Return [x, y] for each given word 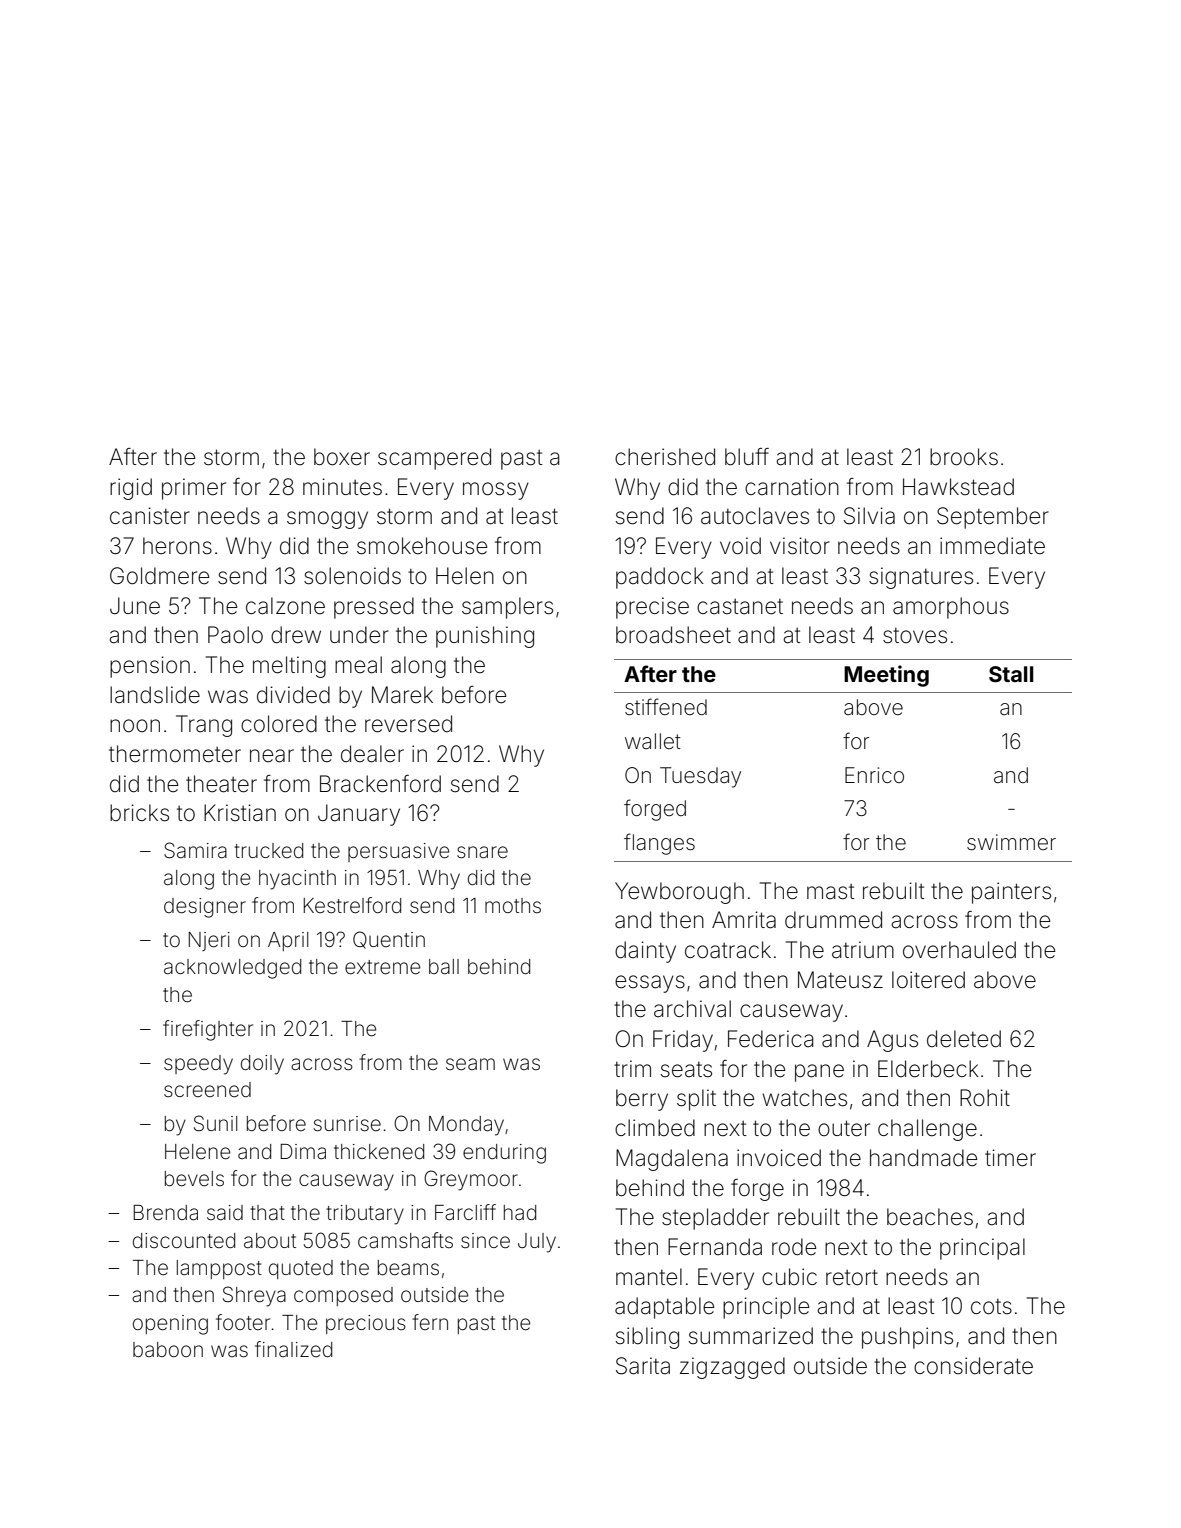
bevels [194, 1179]
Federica [770, 1039]
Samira [195, 850]
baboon [168, 1349]
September [993, 518]
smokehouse [422, 546]
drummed [833, 920]
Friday [683, 1041]
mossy [496, 491]
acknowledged [232, 969]
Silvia [869, 516]
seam [470, 1064]
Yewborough [679, 893]
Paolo [235, 635]
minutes [342, 487]
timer [1010, 1158]
